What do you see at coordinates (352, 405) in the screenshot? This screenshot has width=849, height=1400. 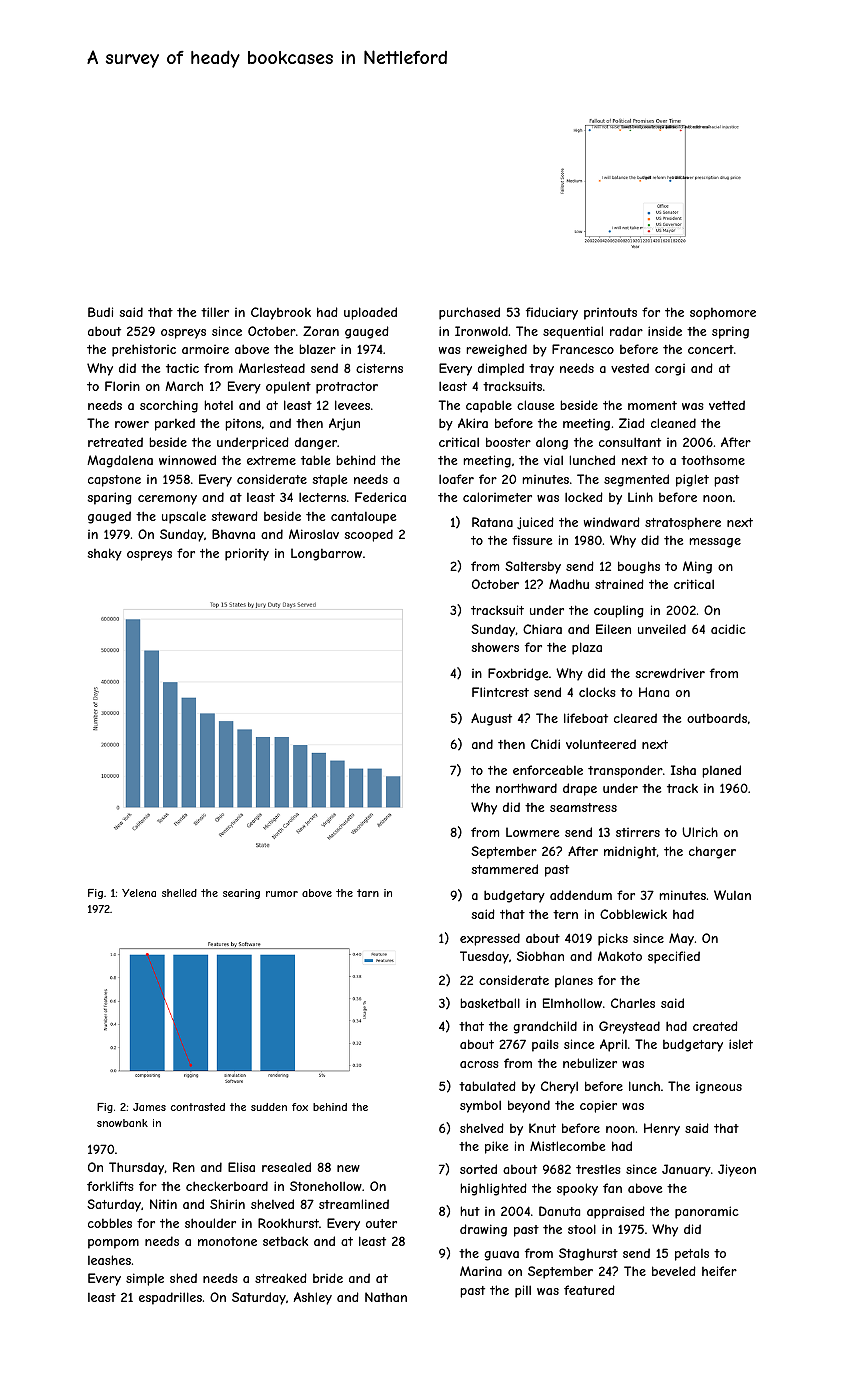 I see `levees` at bounding box center [352, 405].
